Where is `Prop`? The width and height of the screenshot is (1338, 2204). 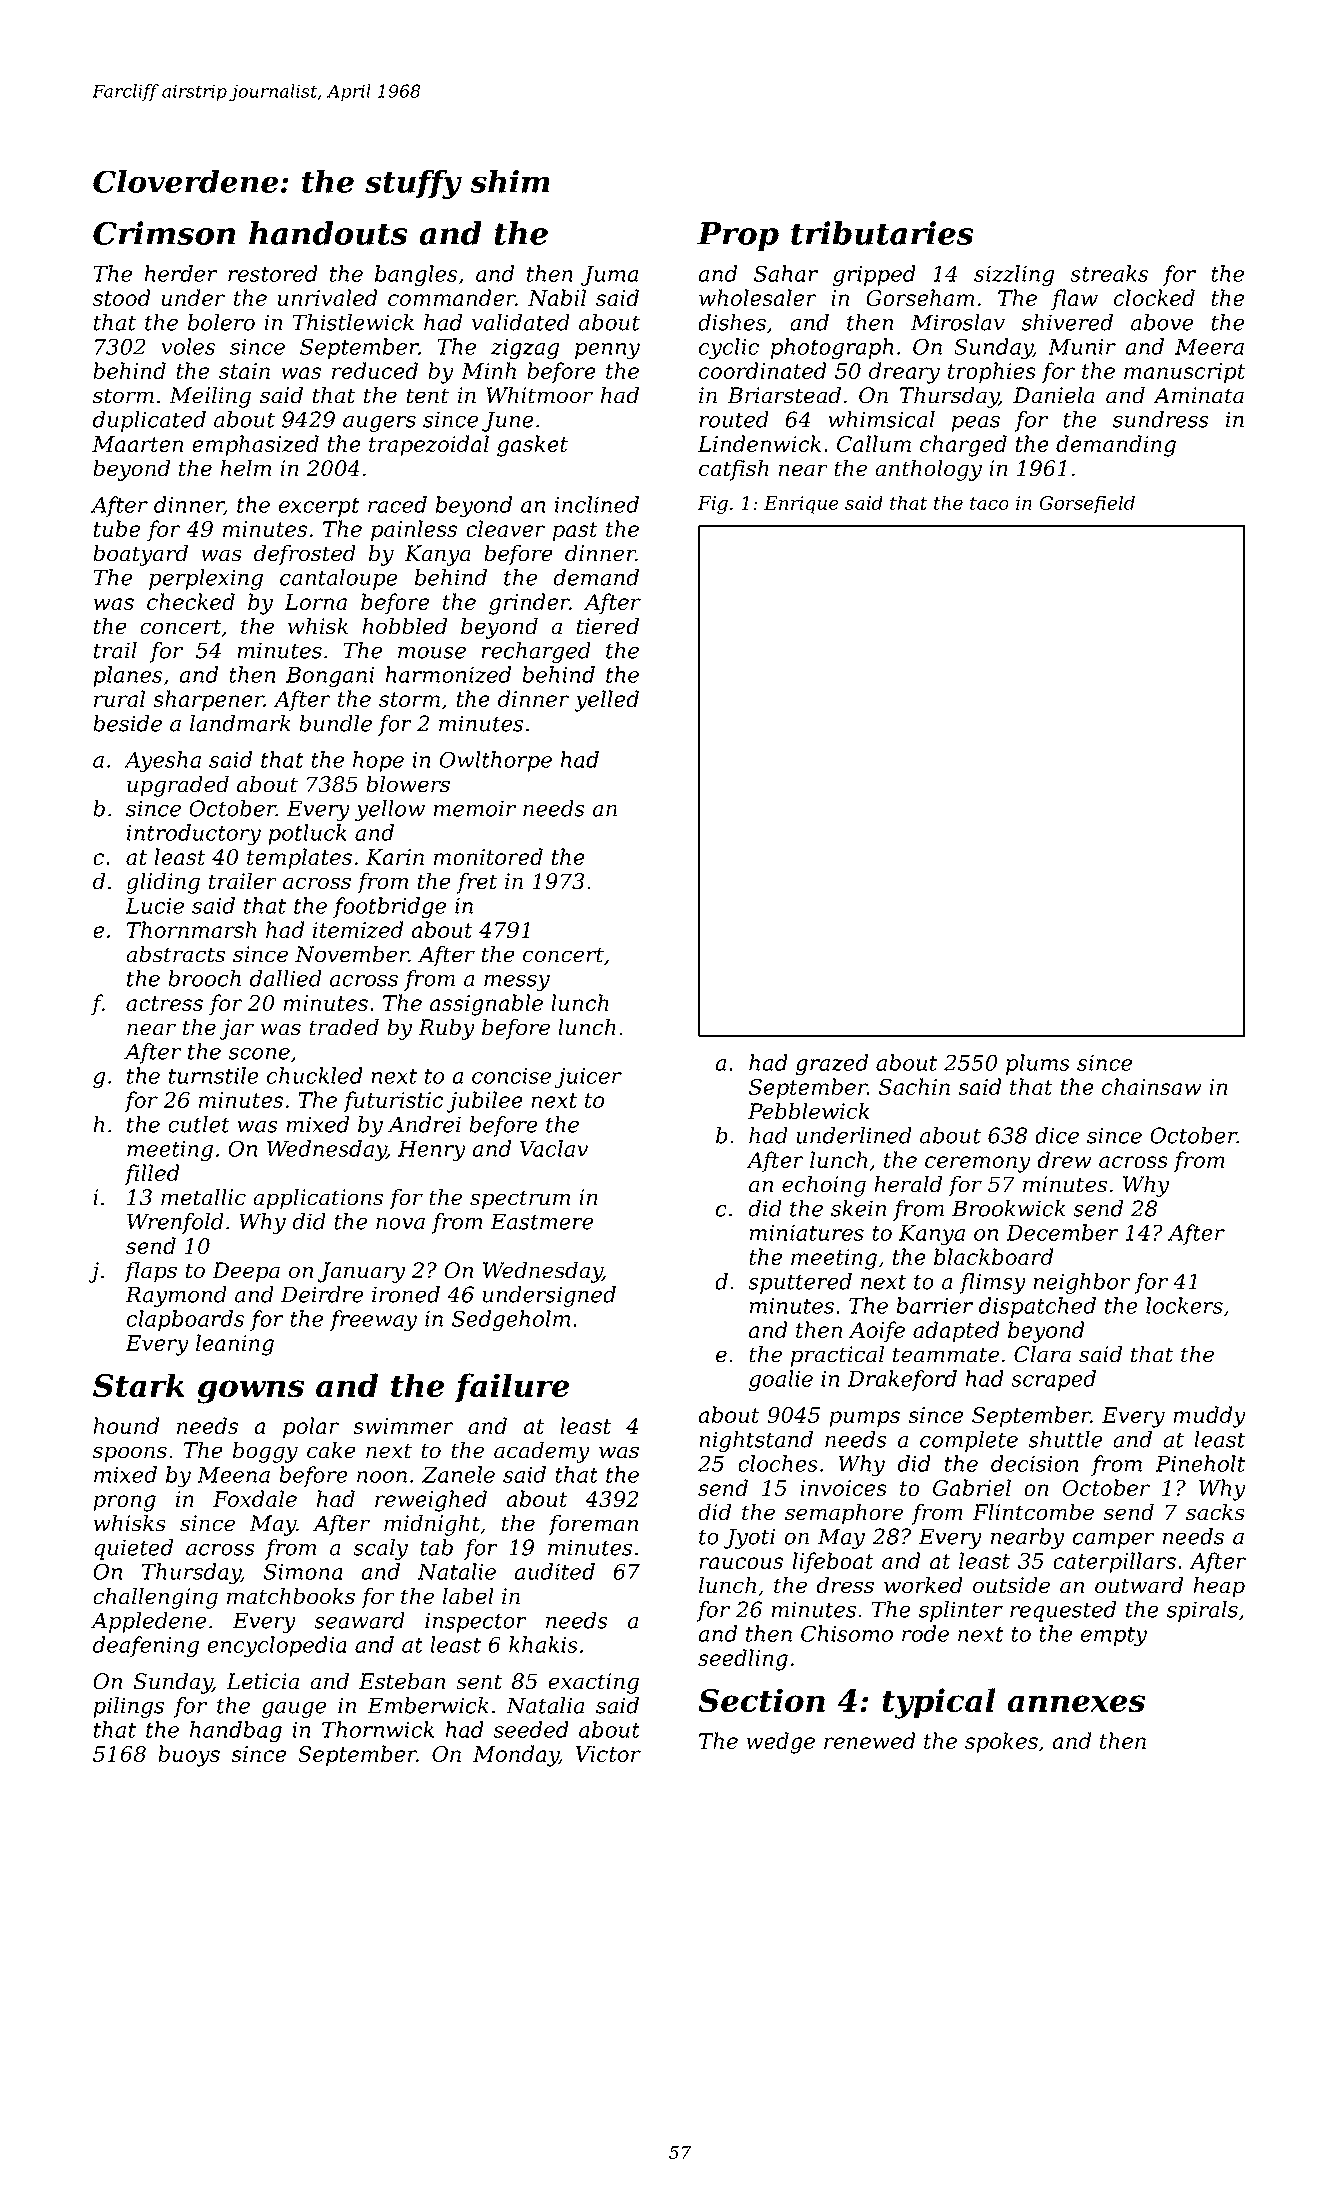
Prop is located at coordinates (738, 236).
